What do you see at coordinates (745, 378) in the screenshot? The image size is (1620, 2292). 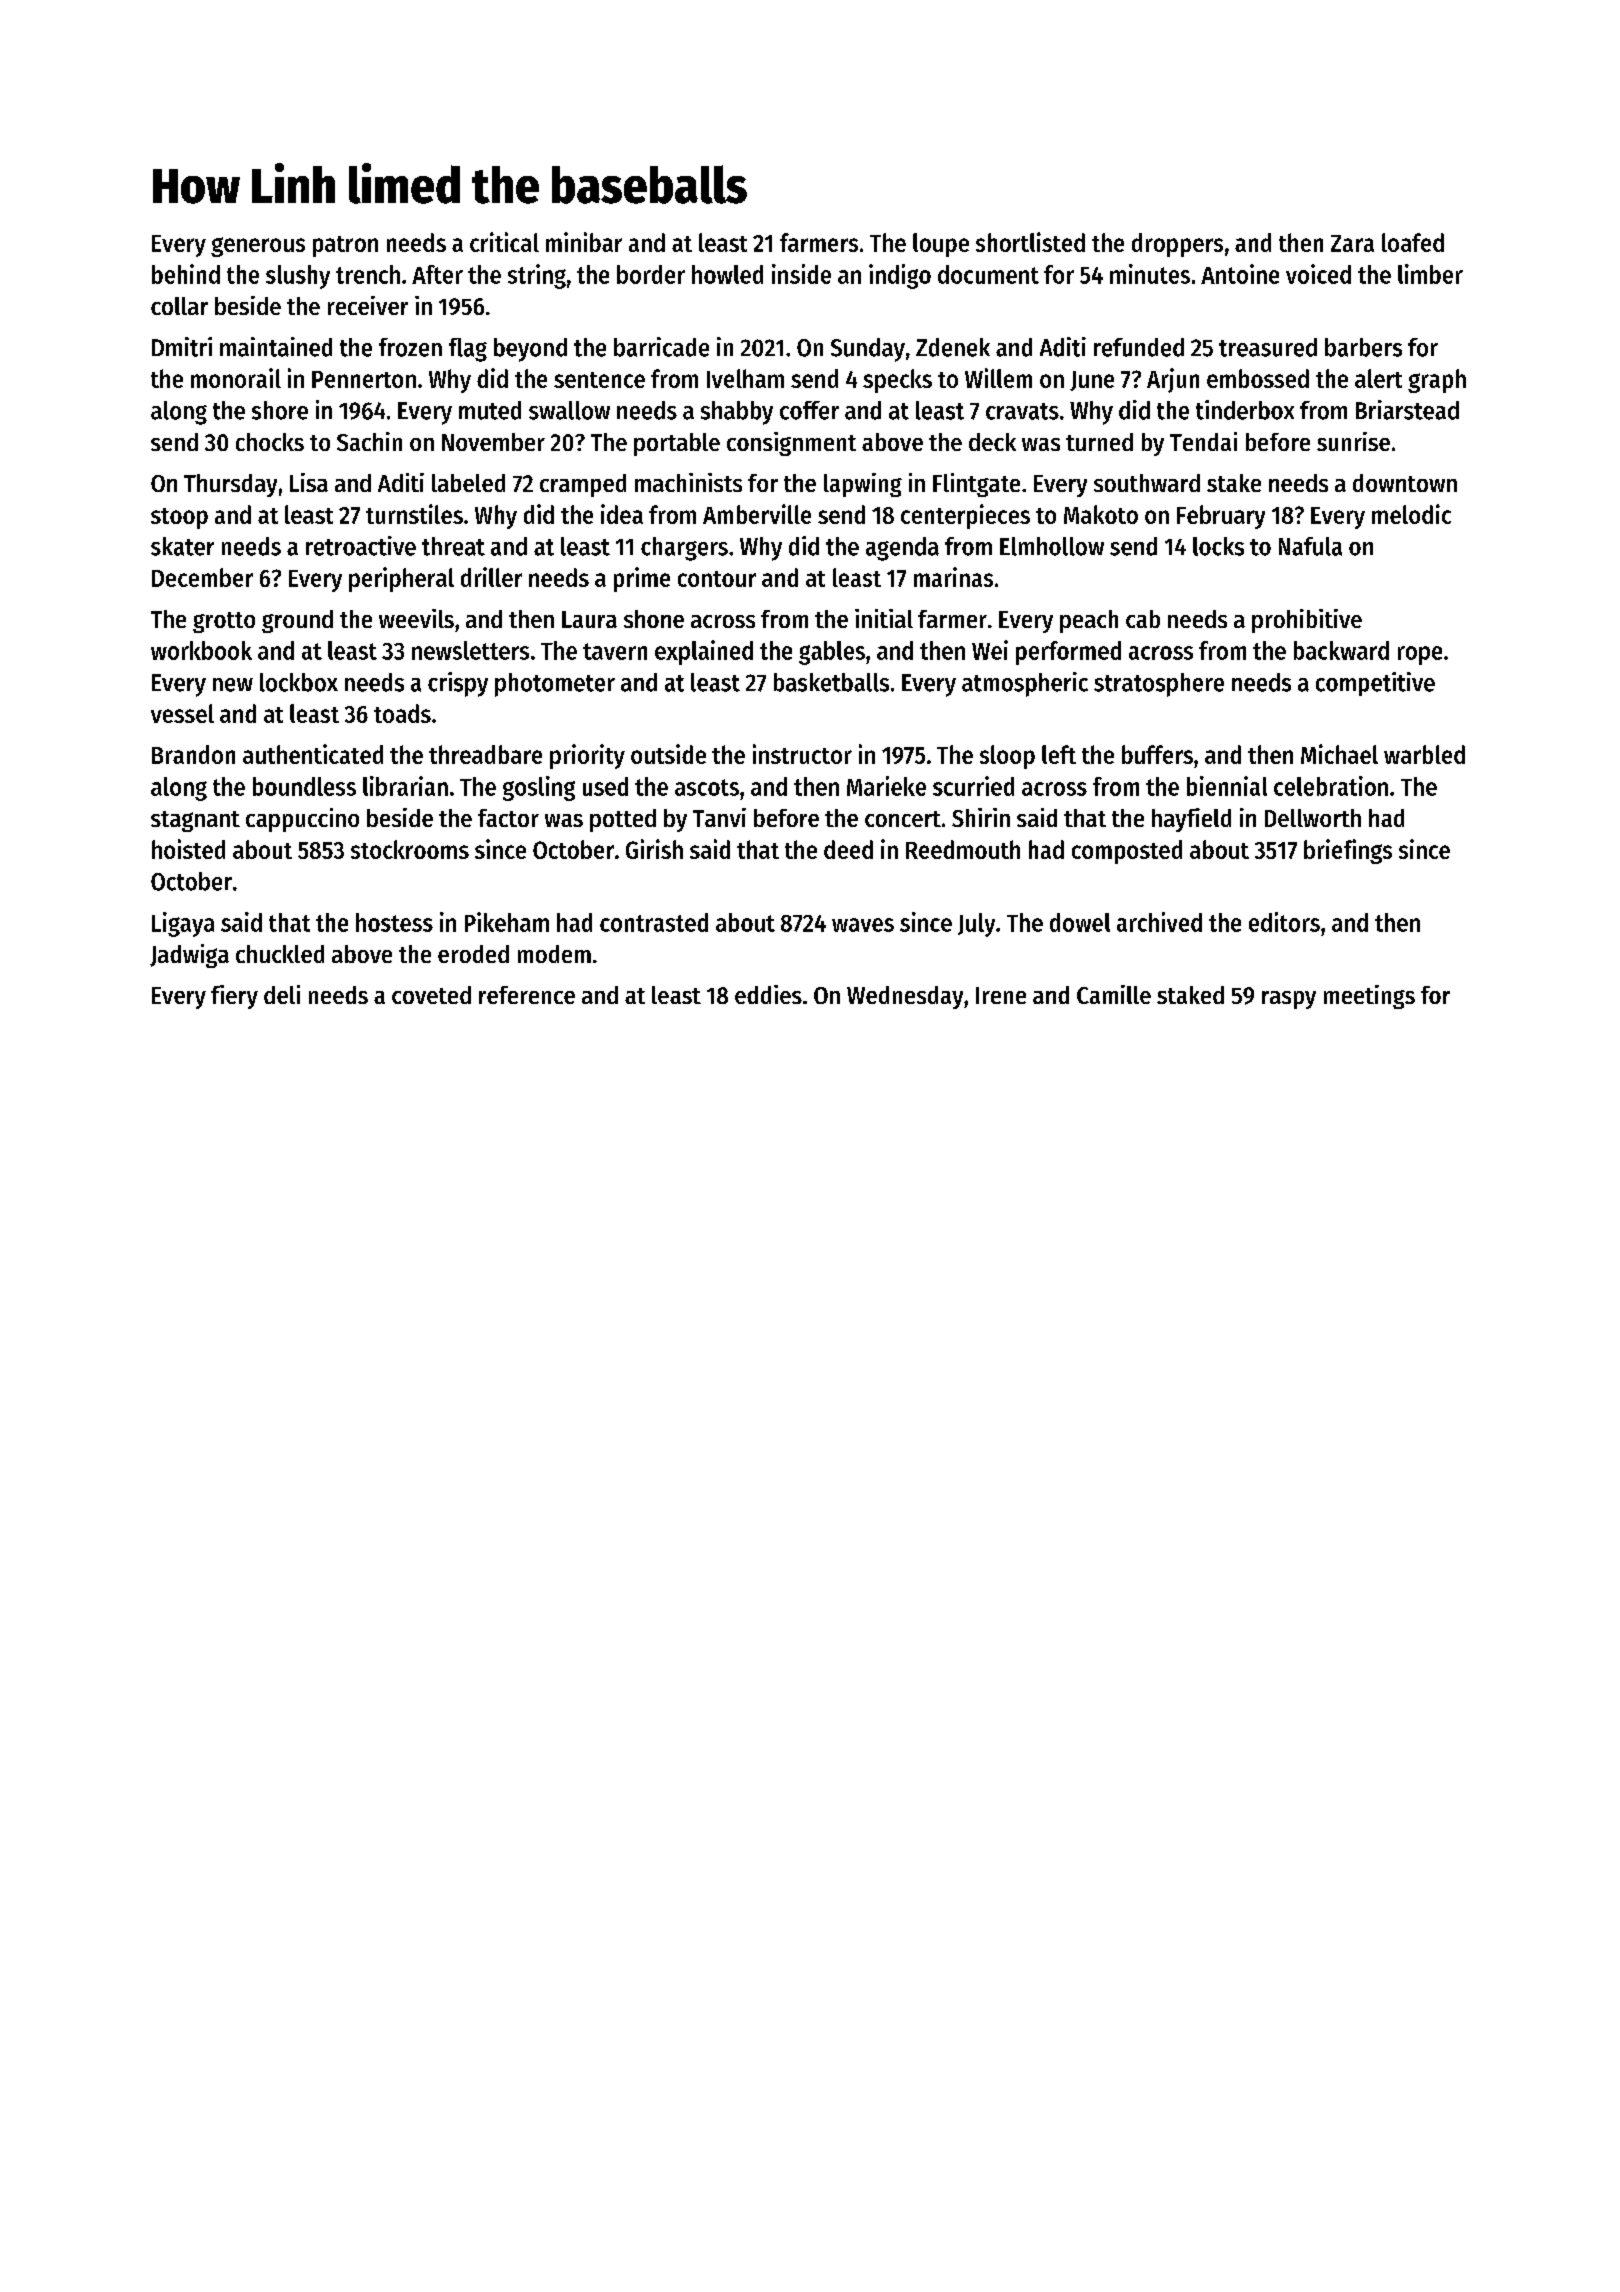 I see `Ivelham` at bounding box center [745, 378].
